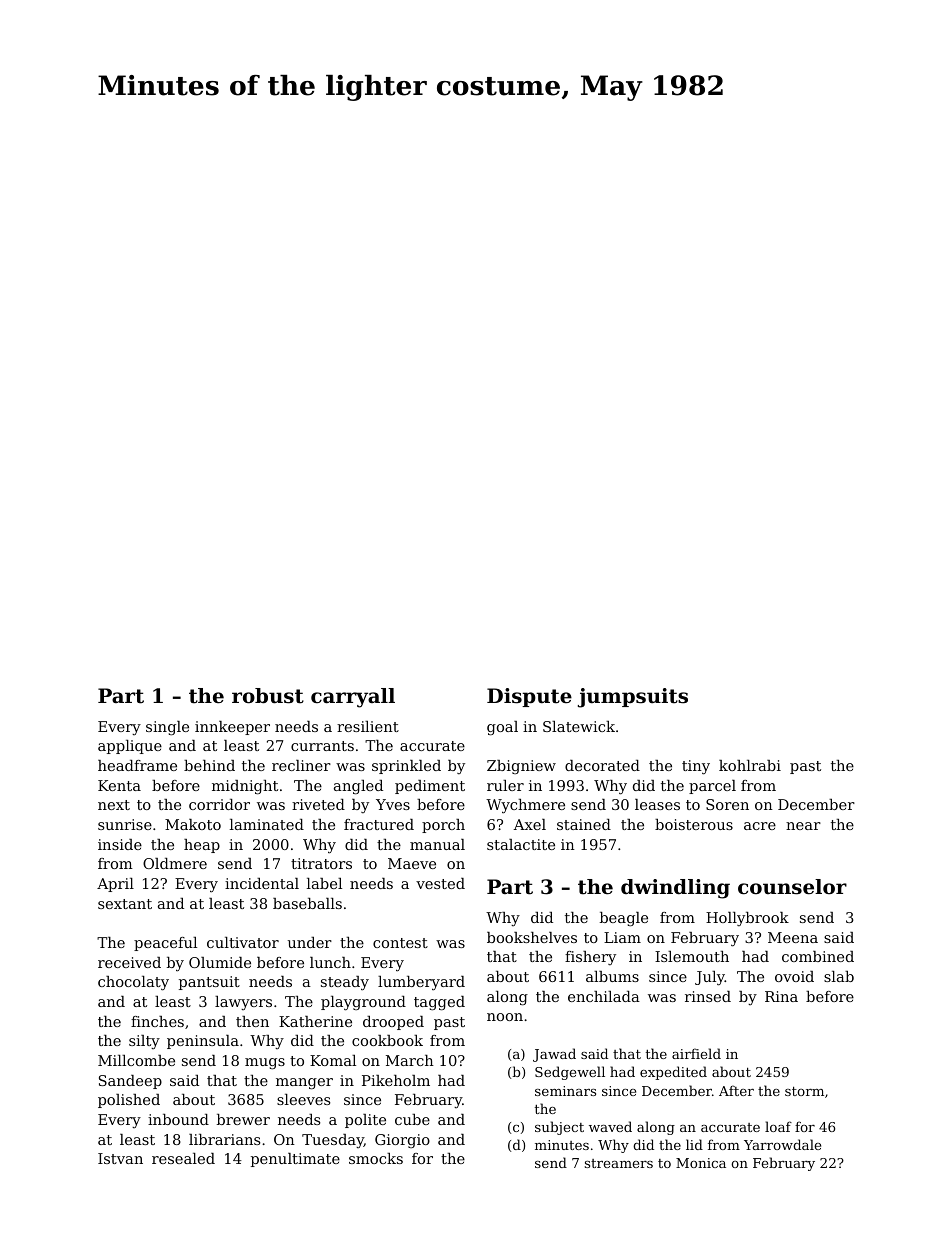 The height and width of the screenshot is (1233, 952). Describe the element at coordinates (157, 1021) in the screenshot. I see `finches` at that location.
